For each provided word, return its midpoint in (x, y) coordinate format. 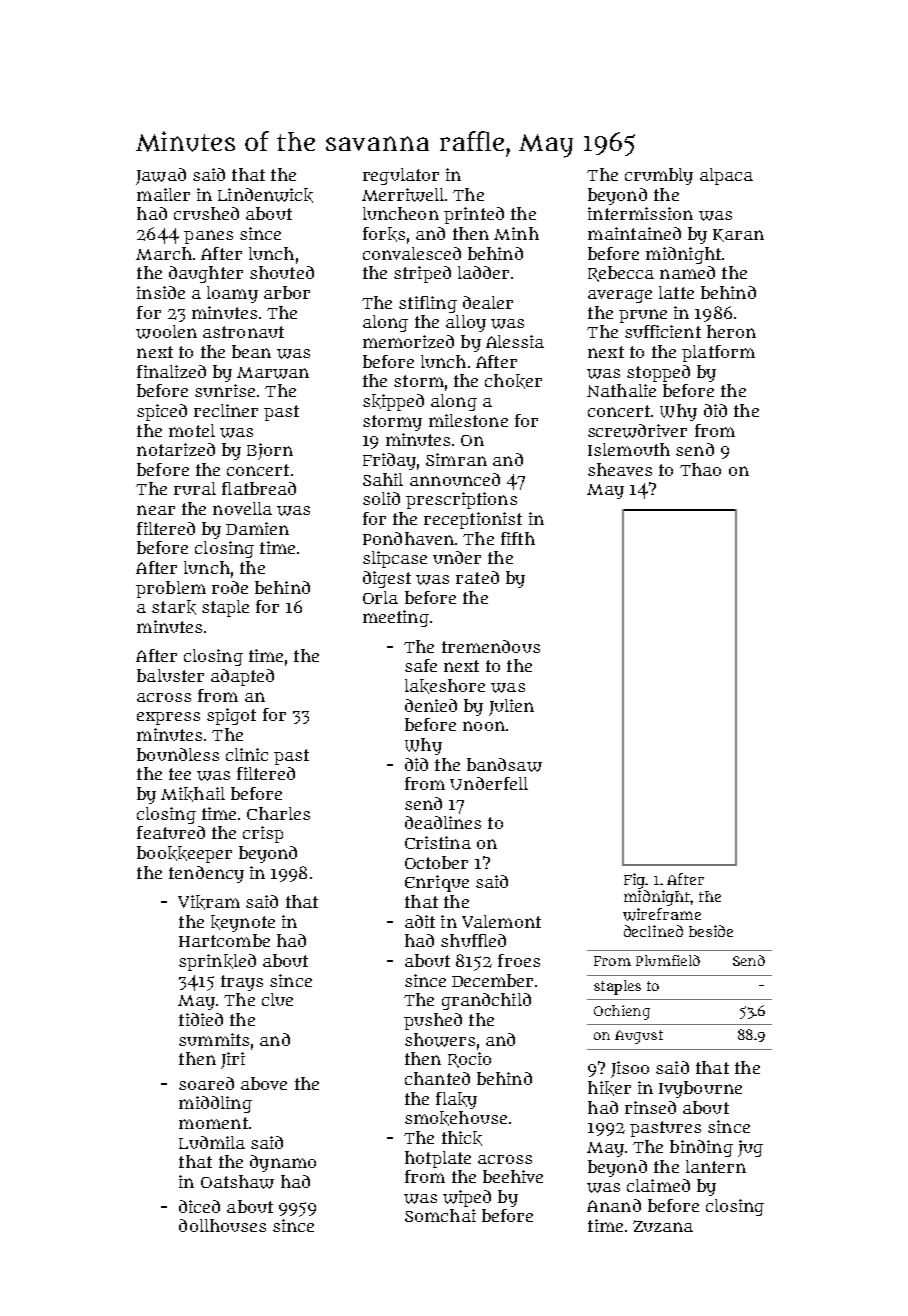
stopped (658, 373)
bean (251, 351)
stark (174, 607)
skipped (393, 402)
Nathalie (621, 390)
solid (381, 498)
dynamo (283, 1163)
